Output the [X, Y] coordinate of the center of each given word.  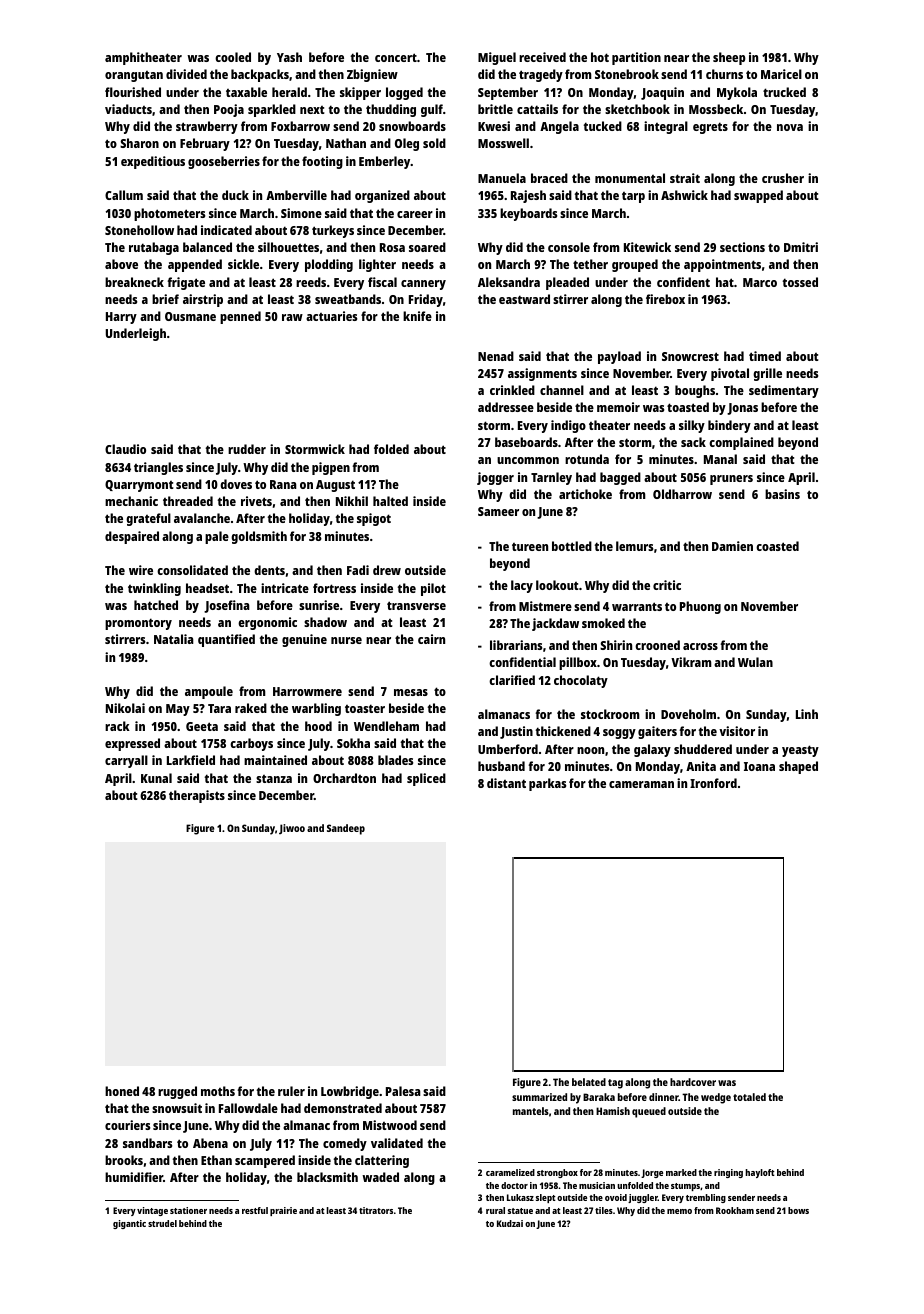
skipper [360, 93]
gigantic [129, 1224]
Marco [760, 282]
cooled [233, 57]
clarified [512, 680]
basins [782, 494]
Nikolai [125, 708]
